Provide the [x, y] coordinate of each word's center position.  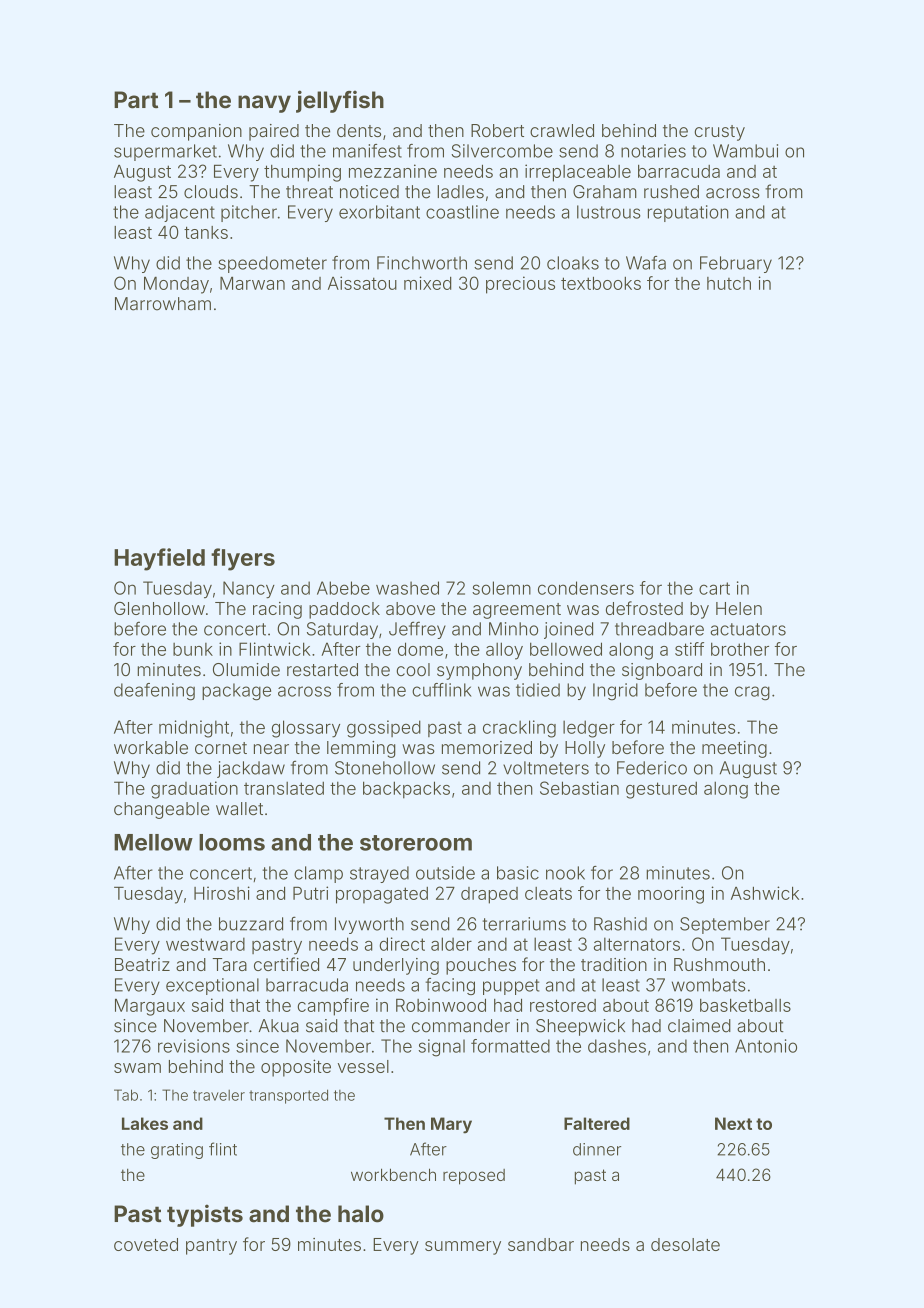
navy [264, 104]
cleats [548, 893]
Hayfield [159, 559]
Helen [739, 608]
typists [205, 1215]
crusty [719, 133]
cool [413, 670]
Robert [497, 130]
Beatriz [142, 964]
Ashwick [765, 893]
